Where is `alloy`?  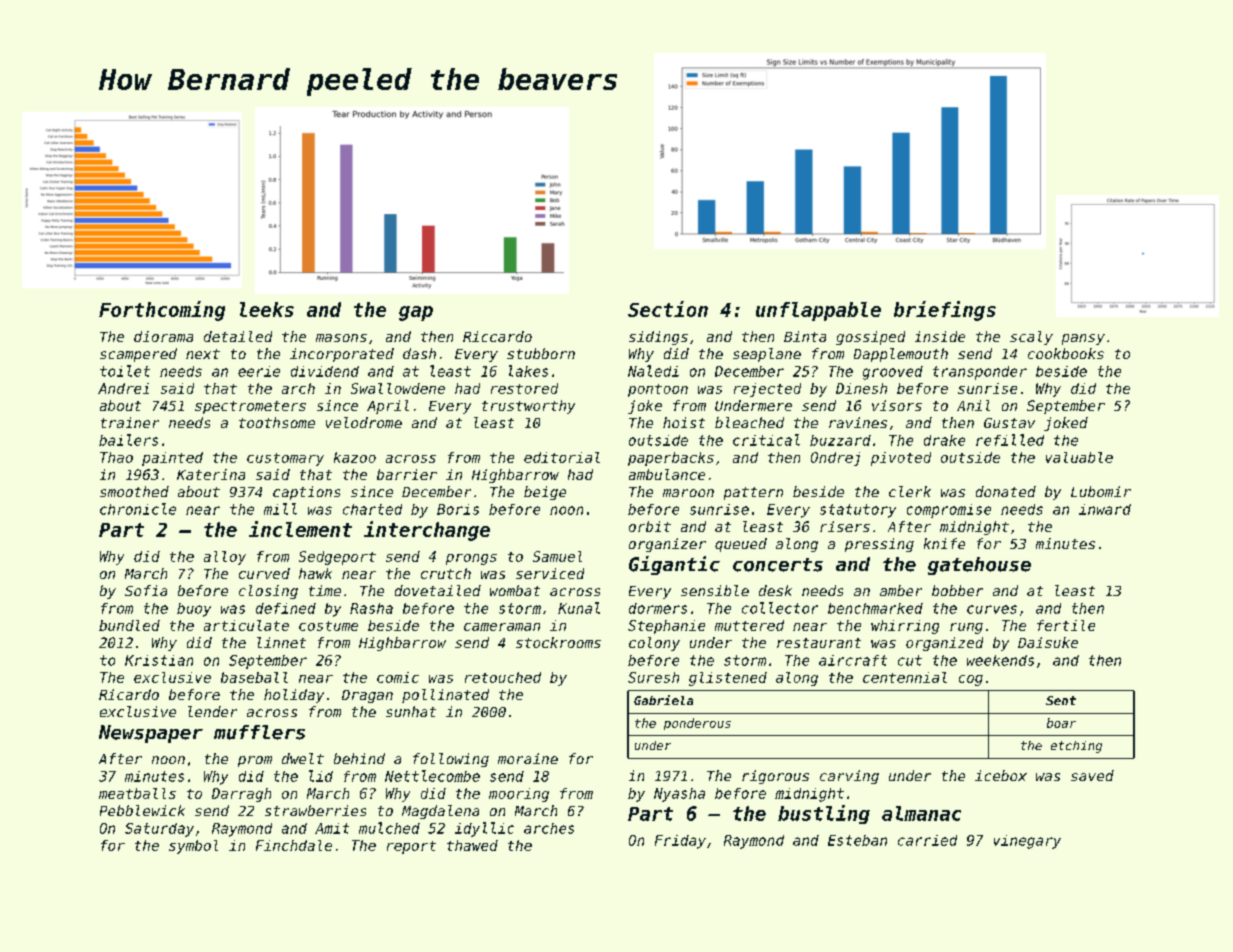
alloy is located at coordinates (225, 558).
